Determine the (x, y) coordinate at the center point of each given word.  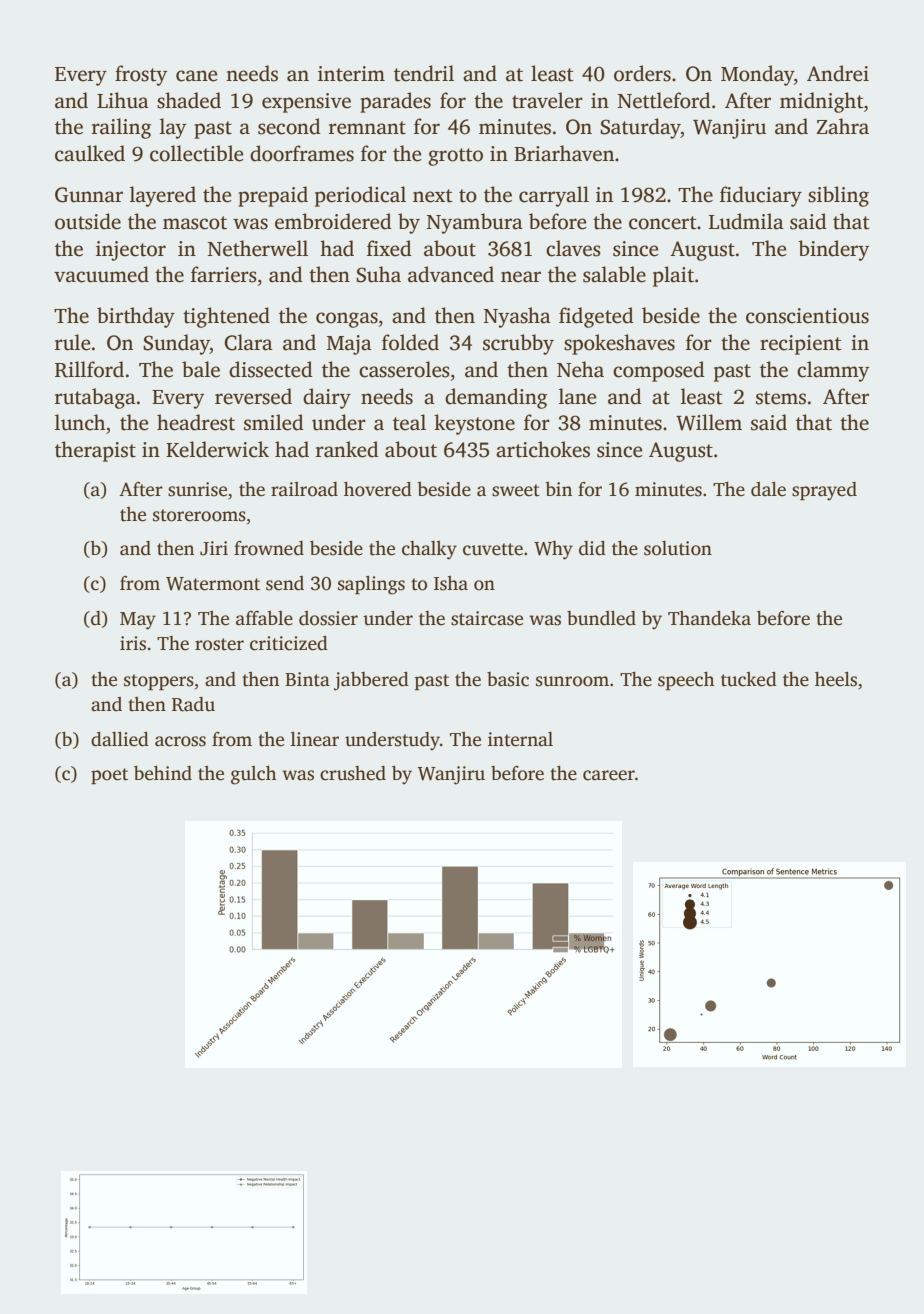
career (609, 775)
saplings (371, 585)
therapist (95, 451)
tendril (424, 73)
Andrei (838, 73)
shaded (189, 100)
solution (678, 548)
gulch (254, 775)
